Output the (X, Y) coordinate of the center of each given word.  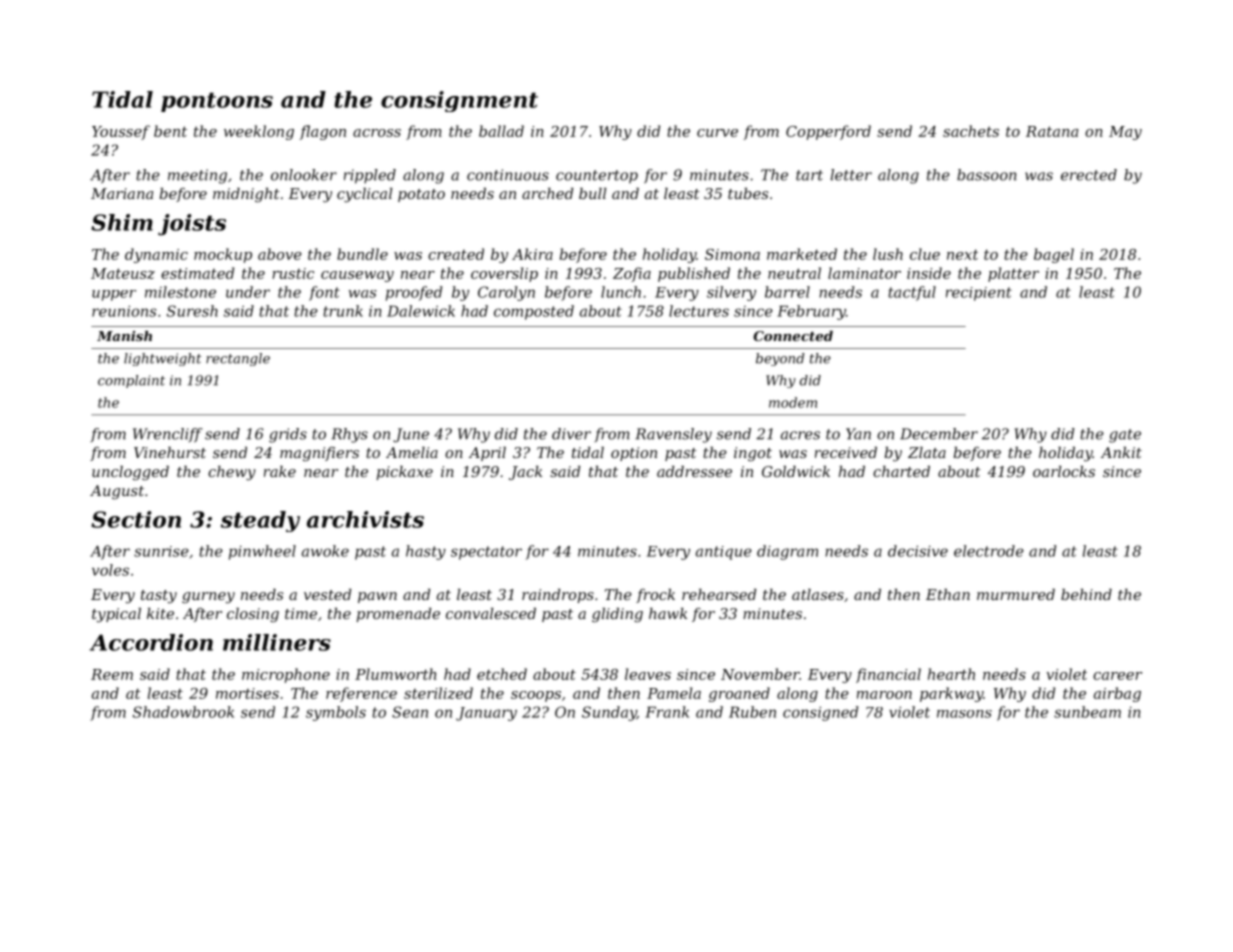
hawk (668, 613)
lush (888, 254)
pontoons (217, 102)
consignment (459, 101)
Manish (124, 336)
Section (136, 519)
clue (925, 254)
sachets (971, 131)
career (1117, 676)
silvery (731, 293)
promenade (398, 615)
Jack (525, 473)
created (456, 254)
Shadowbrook (183, 712)
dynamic (156, 255)
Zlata (927, 452)
